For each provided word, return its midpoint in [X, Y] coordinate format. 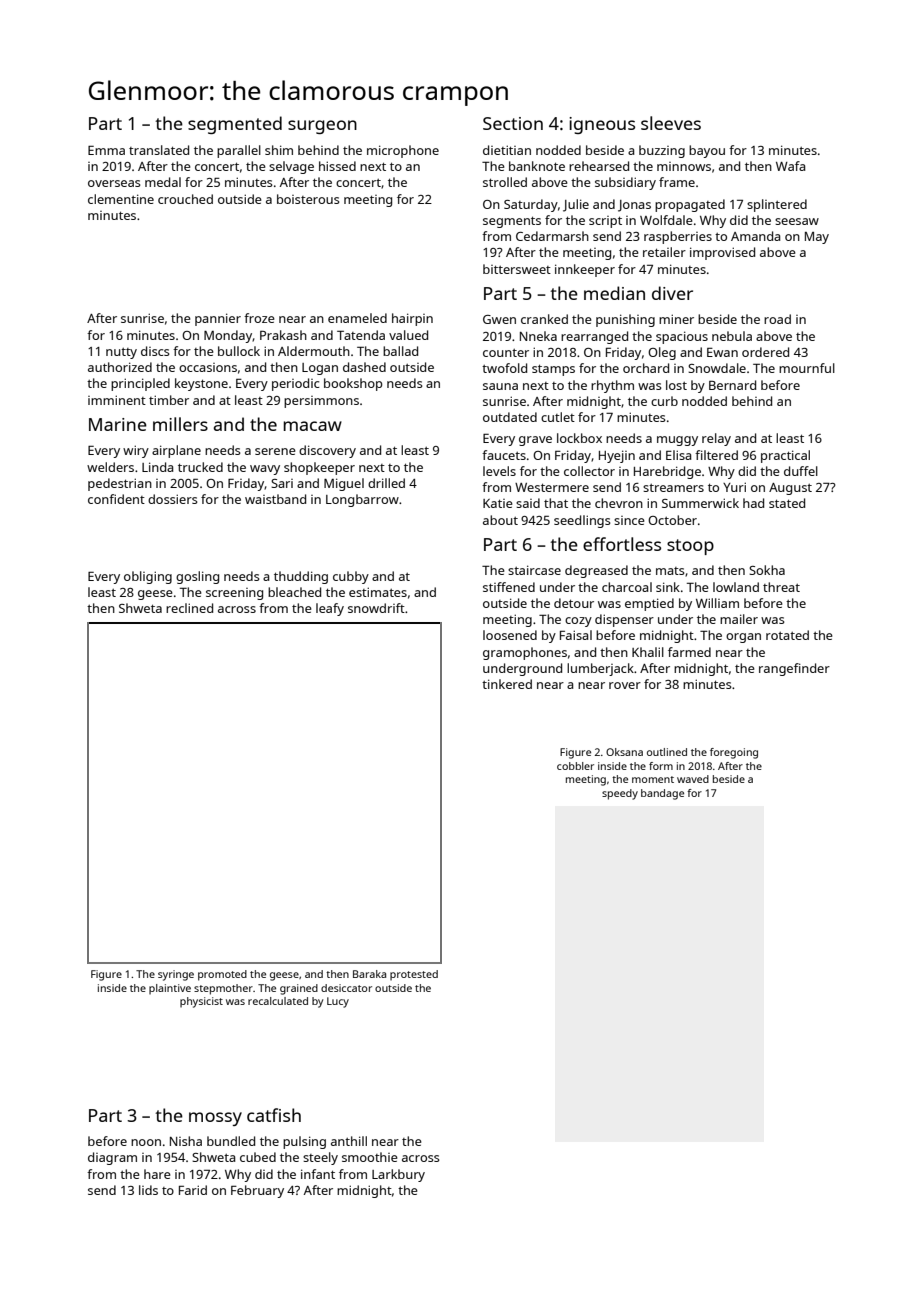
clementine [121, 199]
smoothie [370, 1157]
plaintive [170, 989]
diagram [112, 1158]
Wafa [790, 166]
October [672, 520]
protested [414, 975]
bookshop [353, 384]
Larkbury [398, 1175]
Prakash [283, 335]
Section [513, 123]
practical [785, 456]
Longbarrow [362, 500]
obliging [148, 577]
